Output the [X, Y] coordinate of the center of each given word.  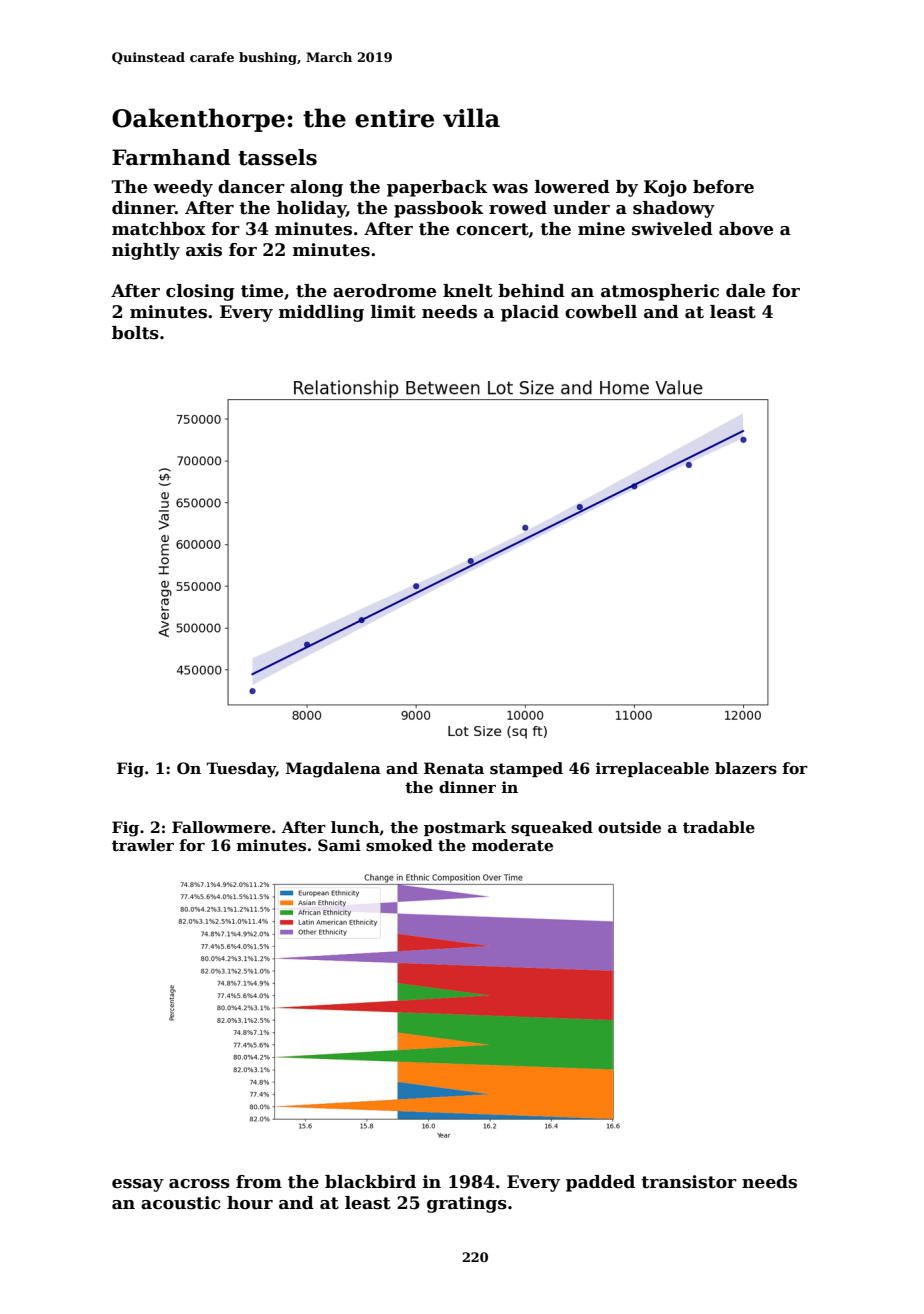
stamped [526, 769]
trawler [143, 845]
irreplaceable [652, 769]
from [259, 1182]
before [723, 187]
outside [629, 827]
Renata [454, 768]
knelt [468, 291]
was [510, 189]
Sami [339, 845]
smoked [399, 845]
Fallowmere [221, 827]
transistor [689, 1182]
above [746, 229]
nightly [146, 251]
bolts [135, 333]
